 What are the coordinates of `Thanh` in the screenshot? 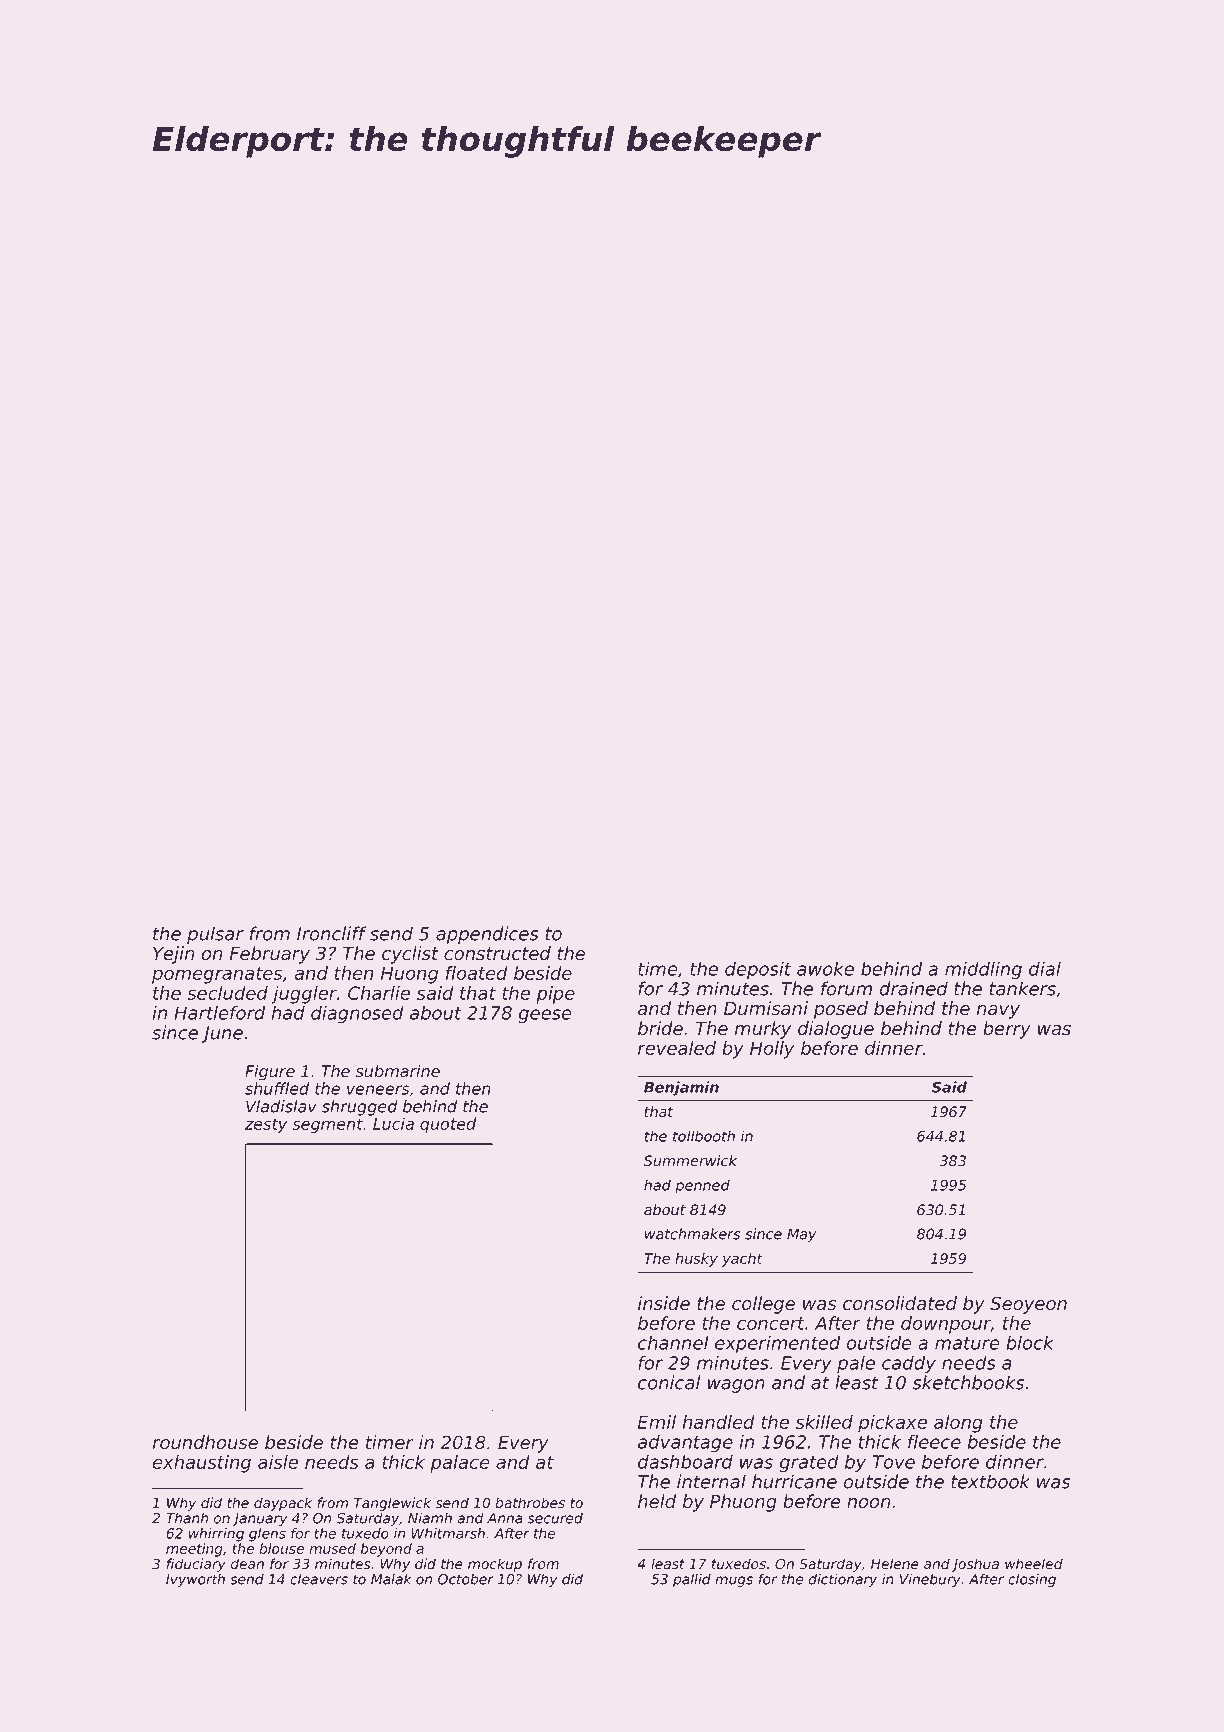 It's located at (187, 1518).
